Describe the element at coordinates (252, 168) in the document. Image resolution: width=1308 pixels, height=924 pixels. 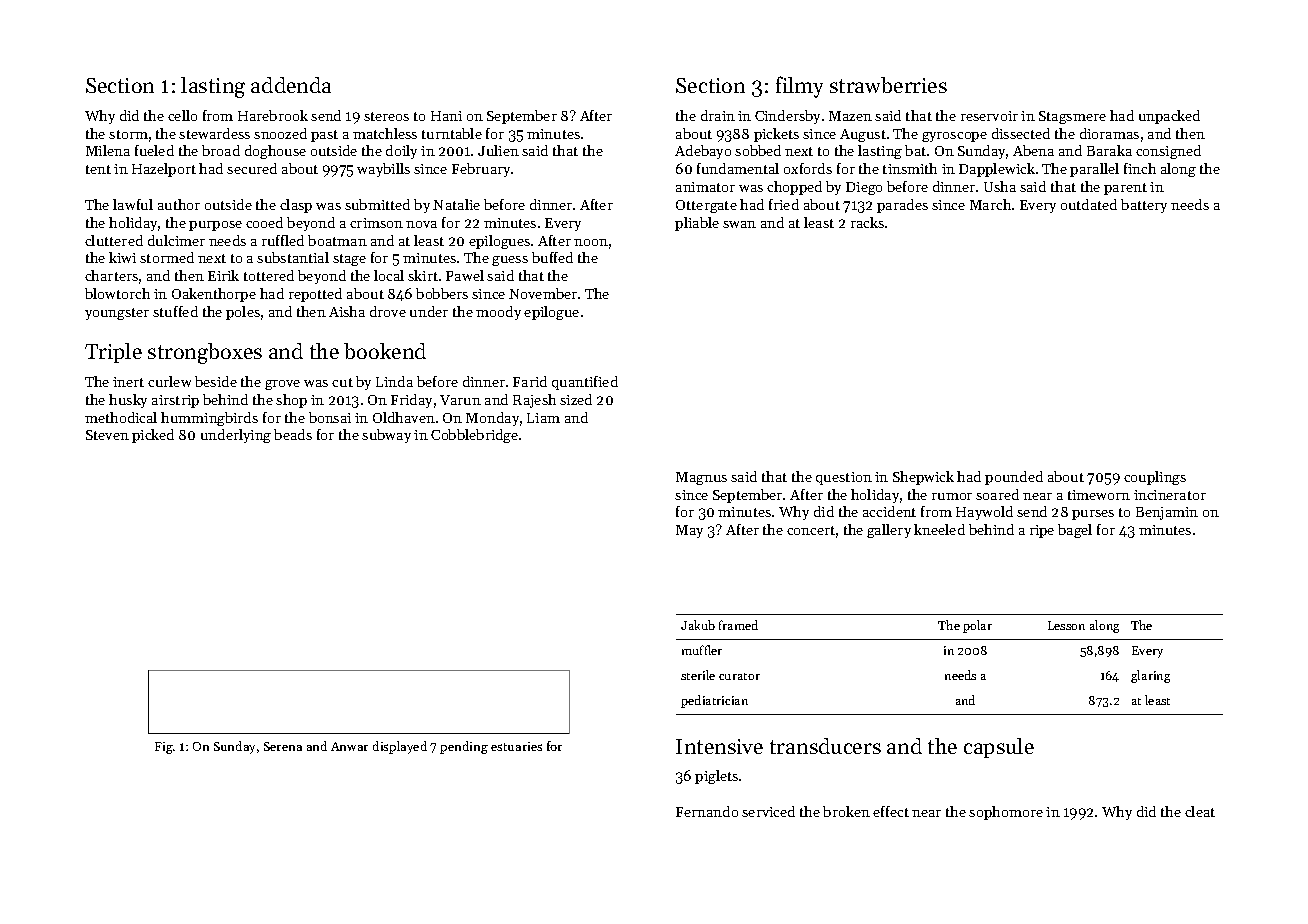
I see `secured` at that location.
